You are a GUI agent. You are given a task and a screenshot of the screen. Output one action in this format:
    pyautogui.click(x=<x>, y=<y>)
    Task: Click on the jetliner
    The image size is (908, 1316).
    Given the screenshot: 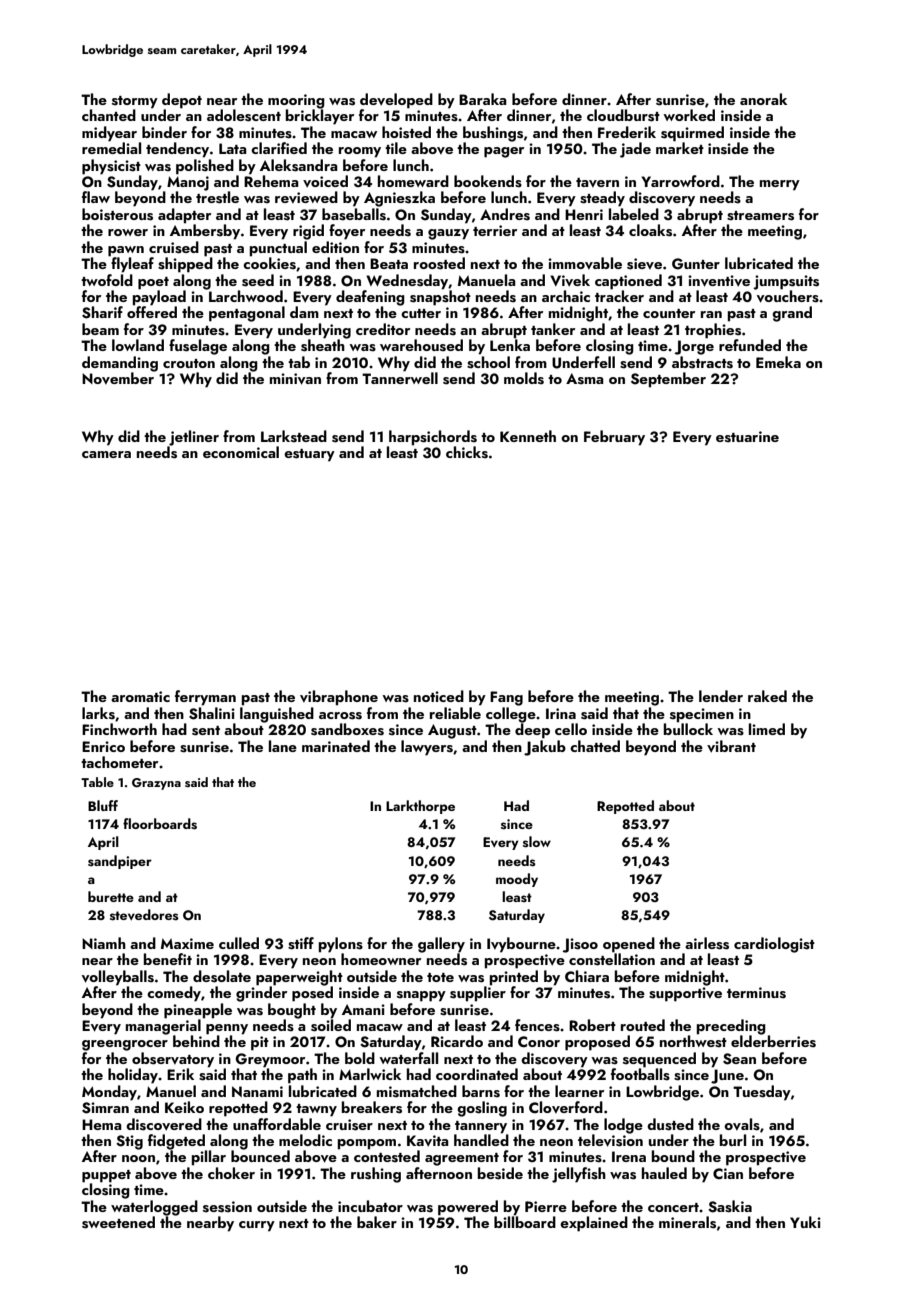 What is the action you would take?
    pyautogui.click(x=194, y=438)
